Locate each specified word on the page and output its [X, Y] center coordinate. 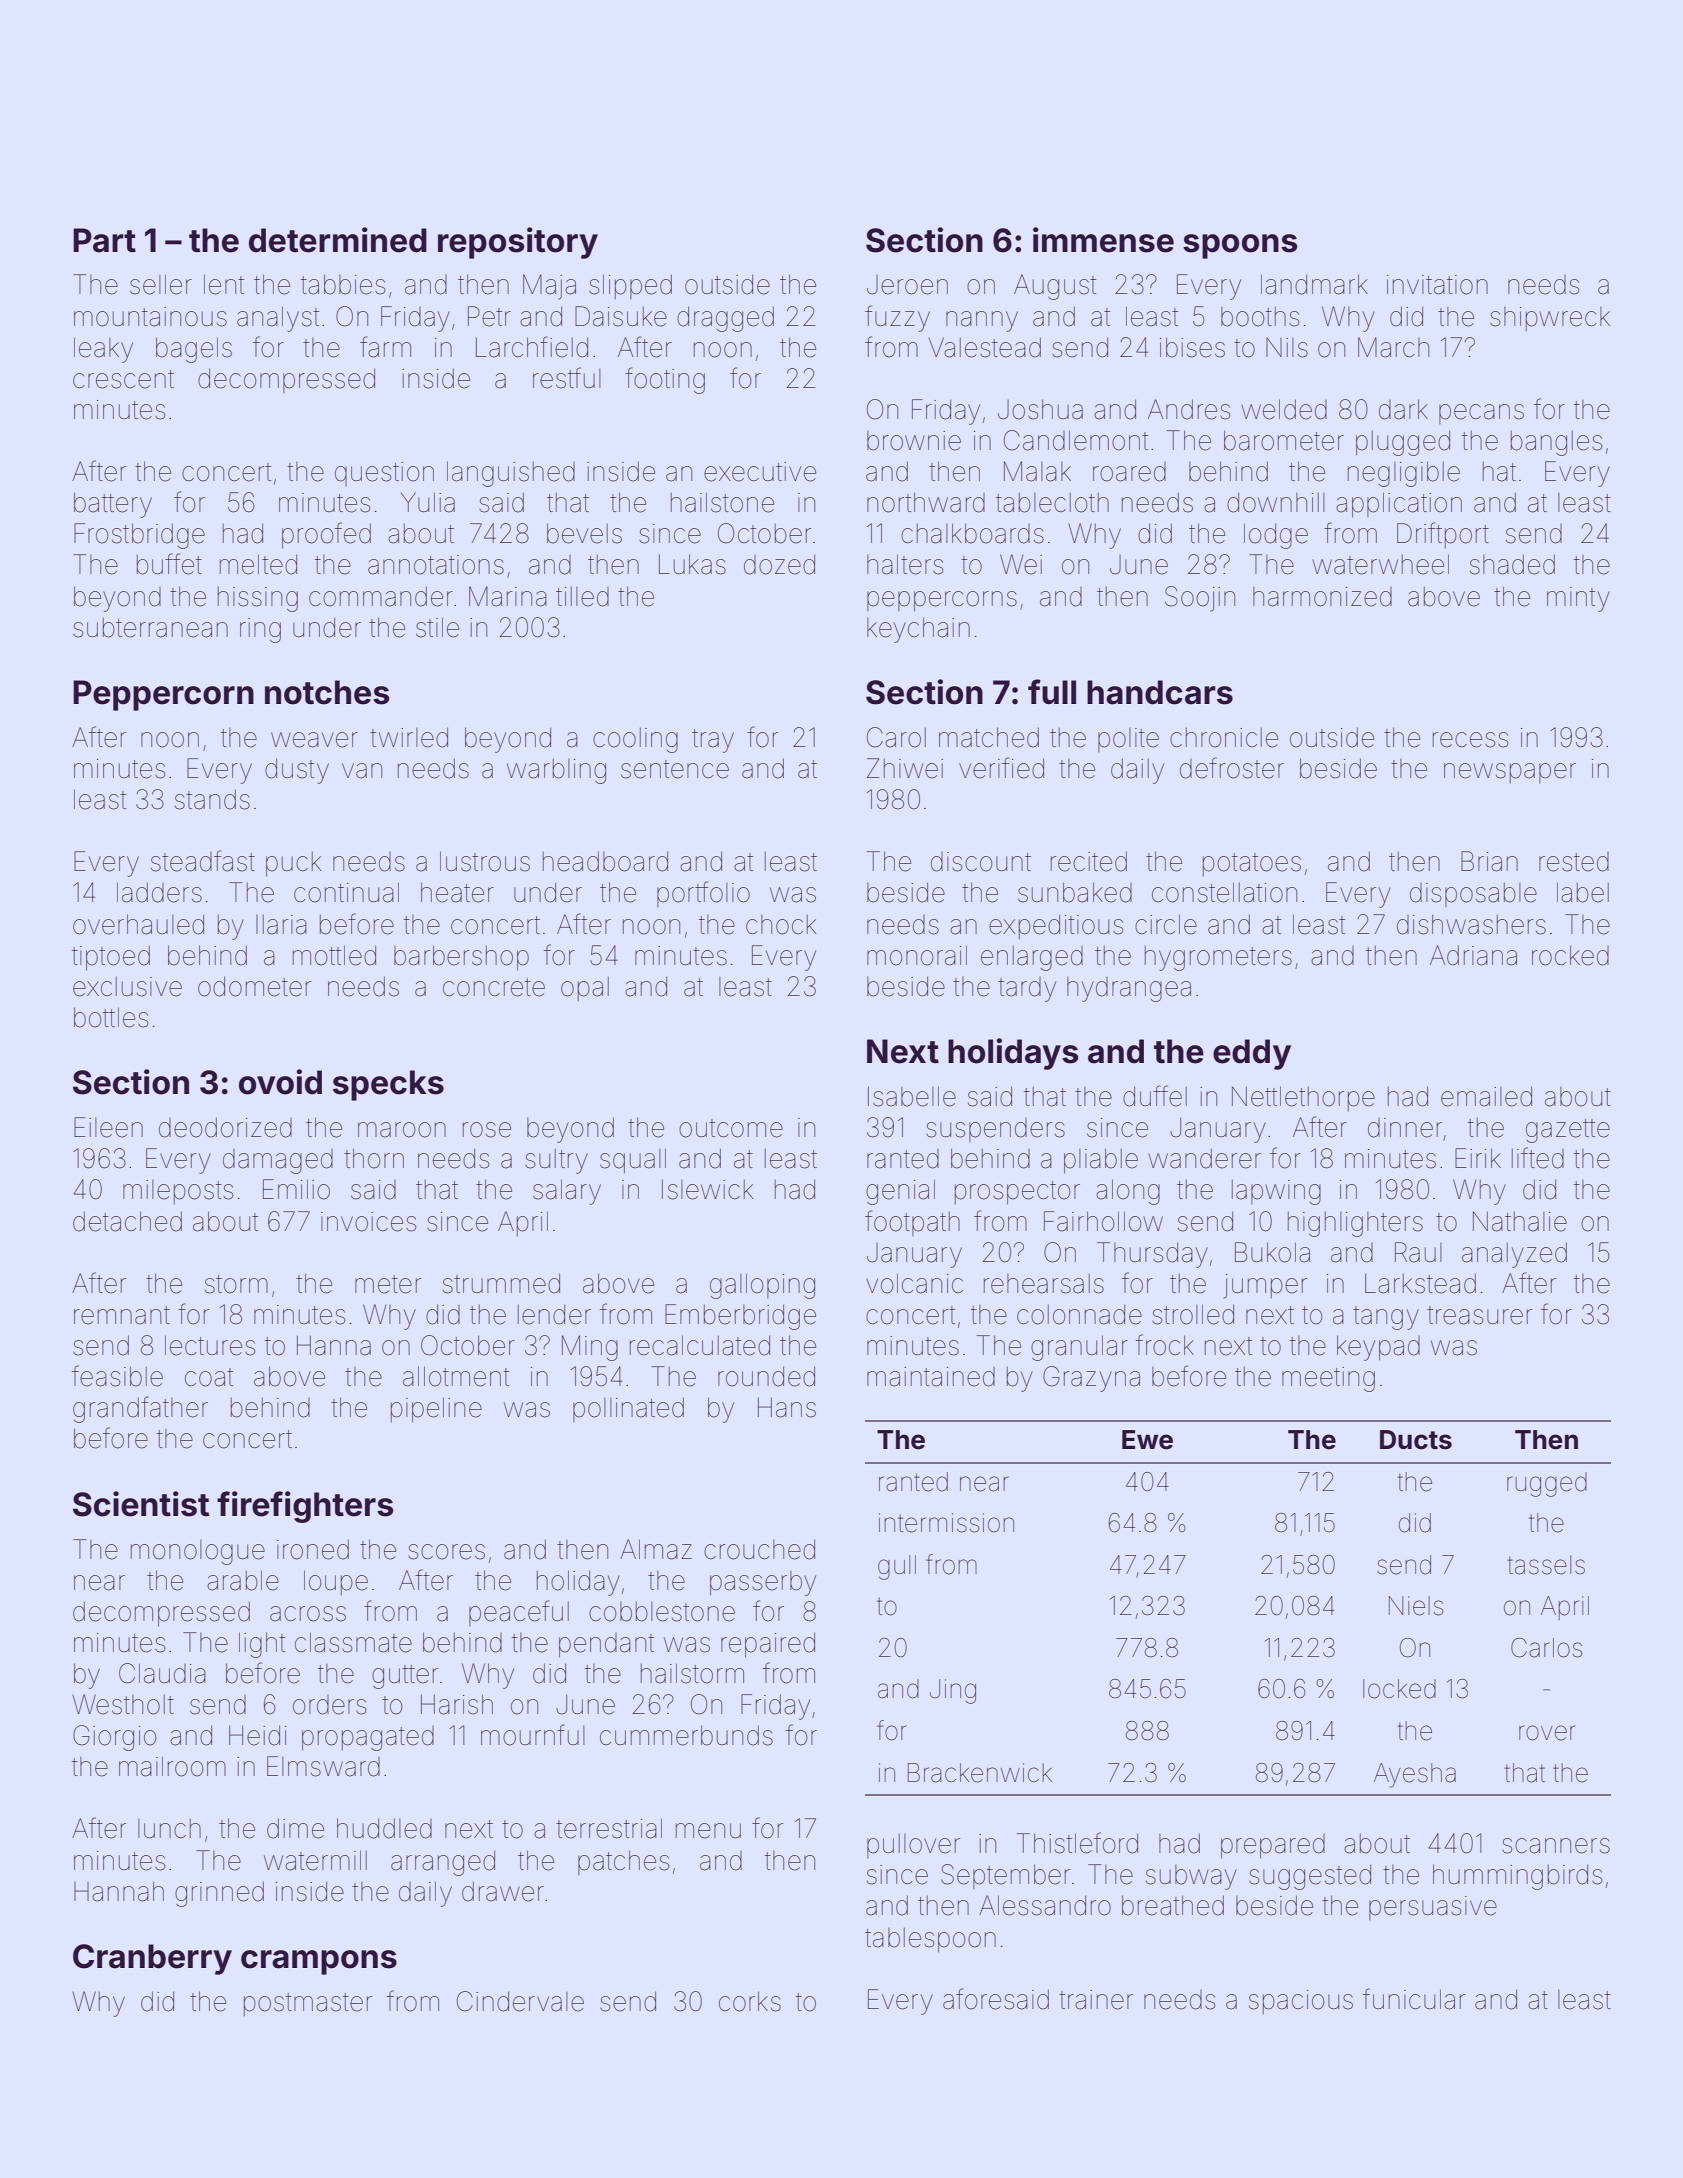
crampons [319, 1962]
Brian [1489, 861]
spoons [1240, 246]
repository [518, 243]
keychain [918, 630]
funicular [1414, 1999]
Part [104, 240]
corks [750, 2001]
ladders [159, 892]
